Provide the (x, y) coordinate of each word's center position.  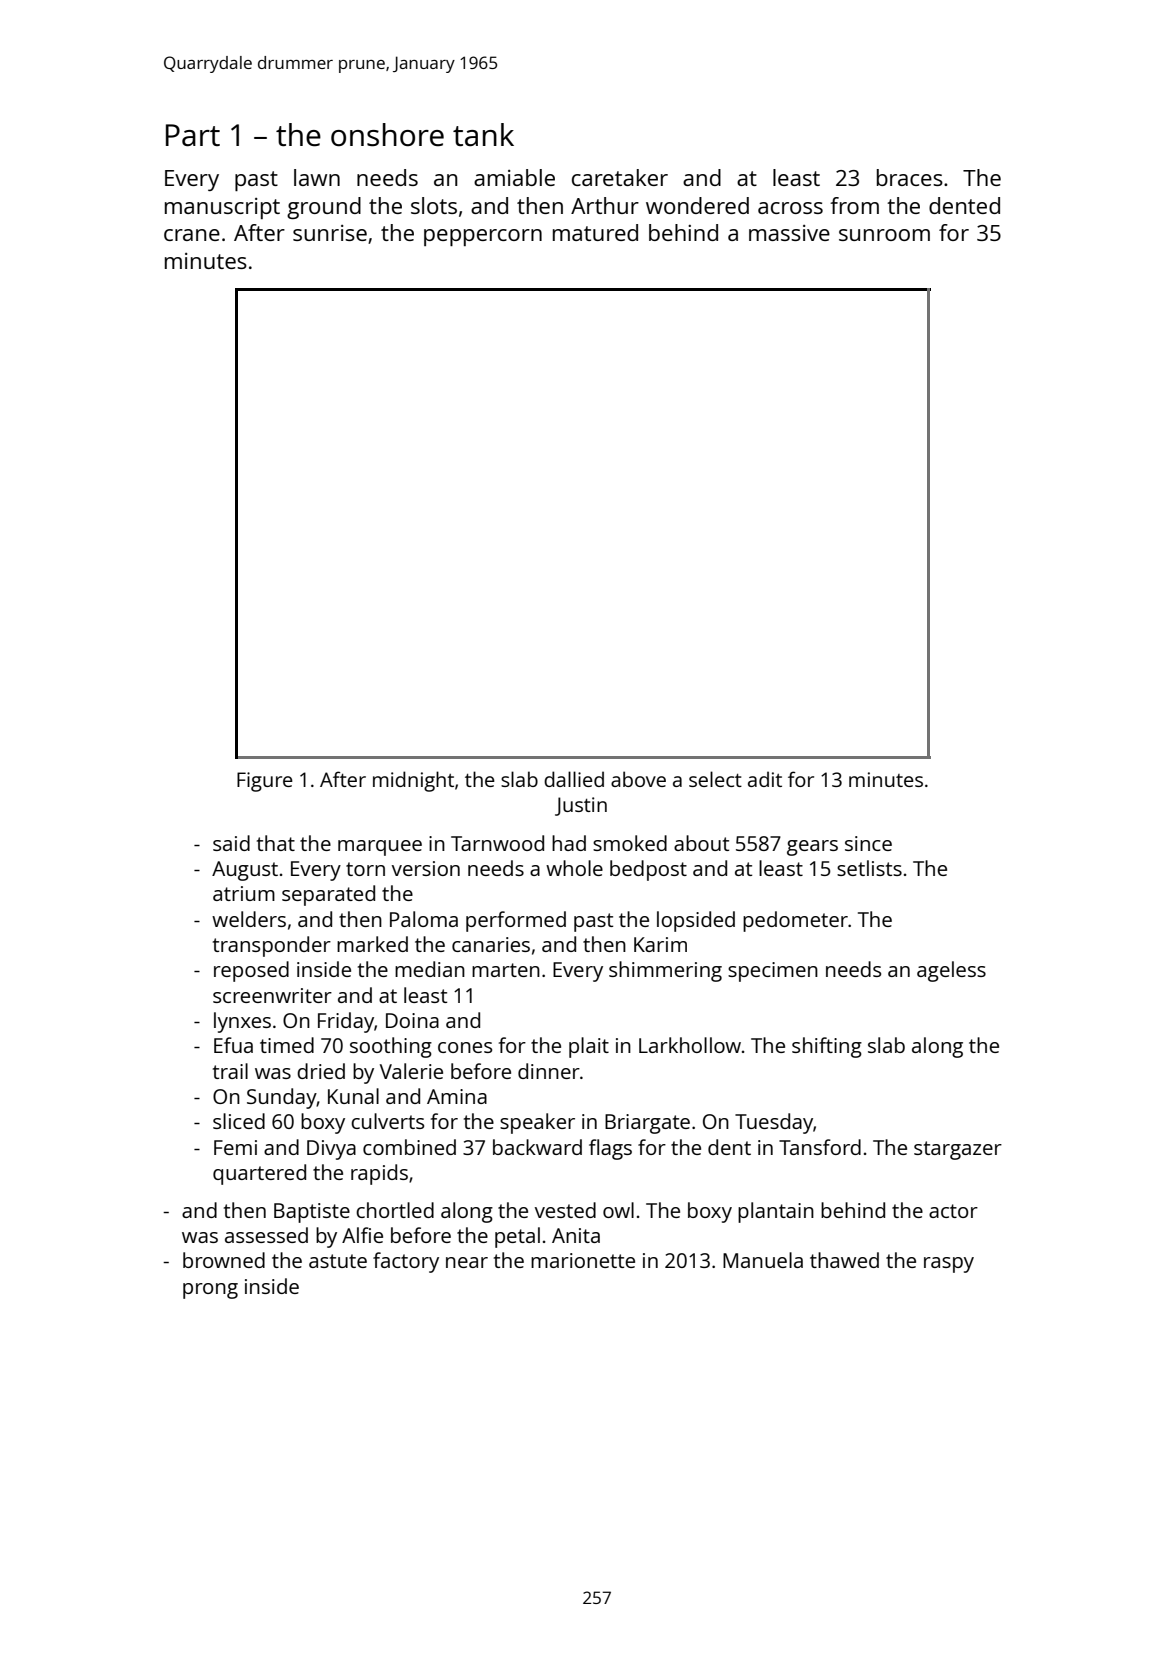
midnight (413, 781)
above (638, 779)
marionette (583, 1260)
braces (910, 177)
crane (192, 235)
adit (765, 779)
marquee (380, 848)
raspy (949, 1265)
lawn (317, 177)
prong (210, 1291)
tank (483, 134)
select (715, 779)
